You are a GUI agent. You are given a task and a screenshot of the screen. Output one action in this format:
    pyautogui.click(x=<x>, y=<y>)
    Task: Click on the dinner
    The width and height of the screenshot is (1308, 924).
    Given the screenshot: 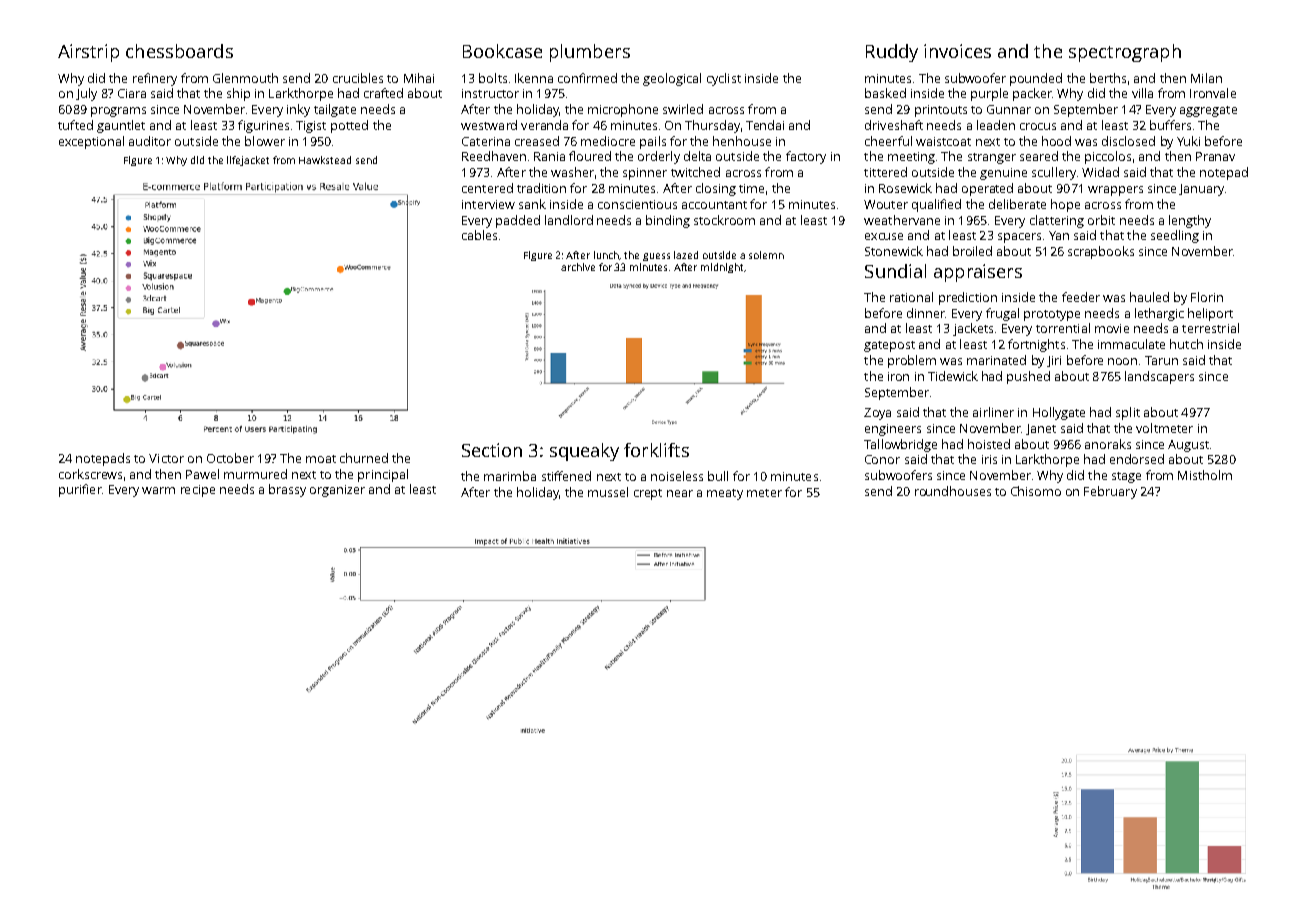 What is the action you would take?
    pyautogui.click(x=926, y=313)
